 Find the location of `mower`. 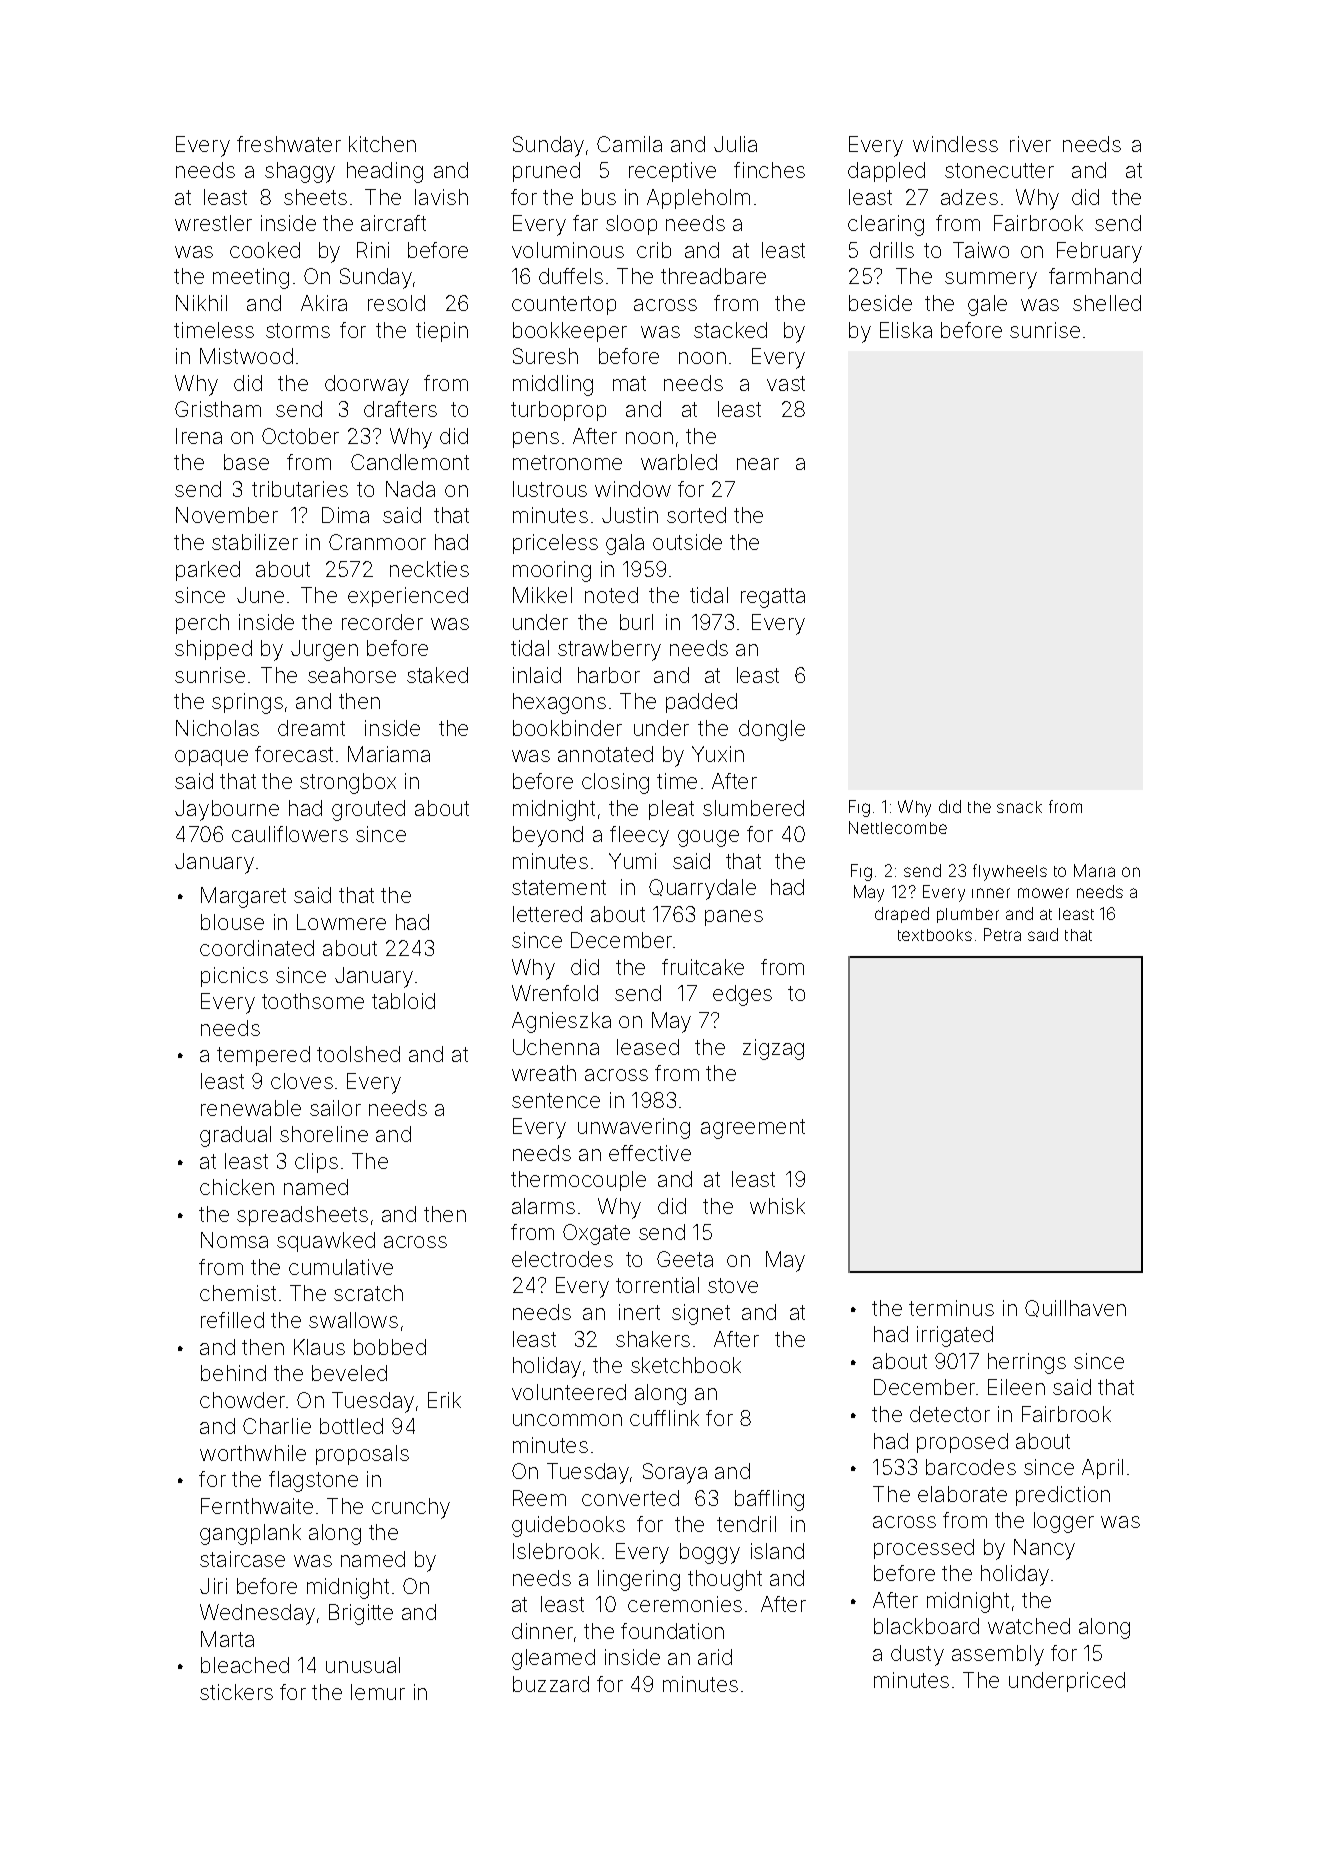

mower is located at coordinates (1043, 893).
